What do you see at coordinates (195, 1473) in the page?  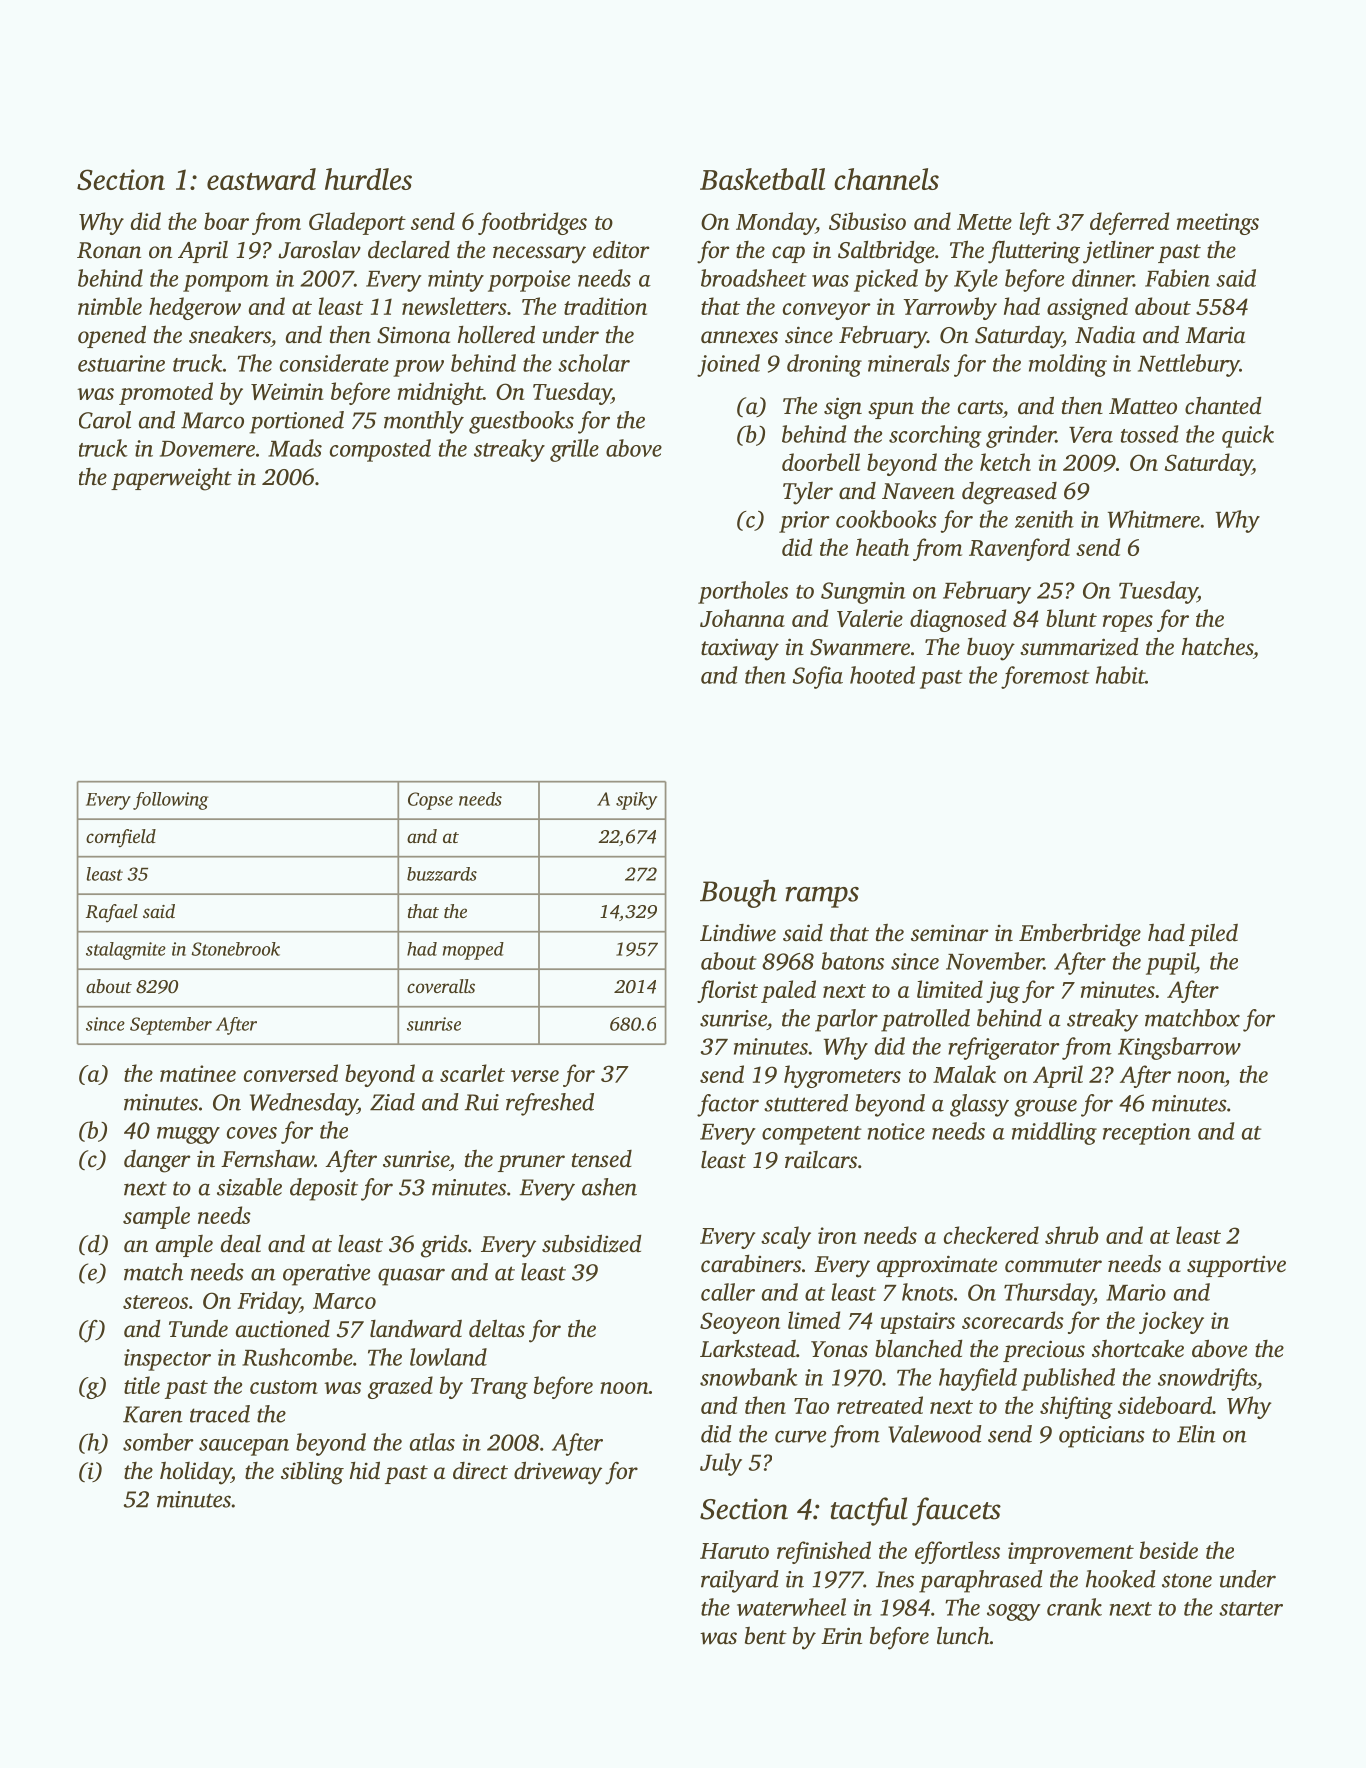 I see `holiday` at bounding box center [195, 1473].
